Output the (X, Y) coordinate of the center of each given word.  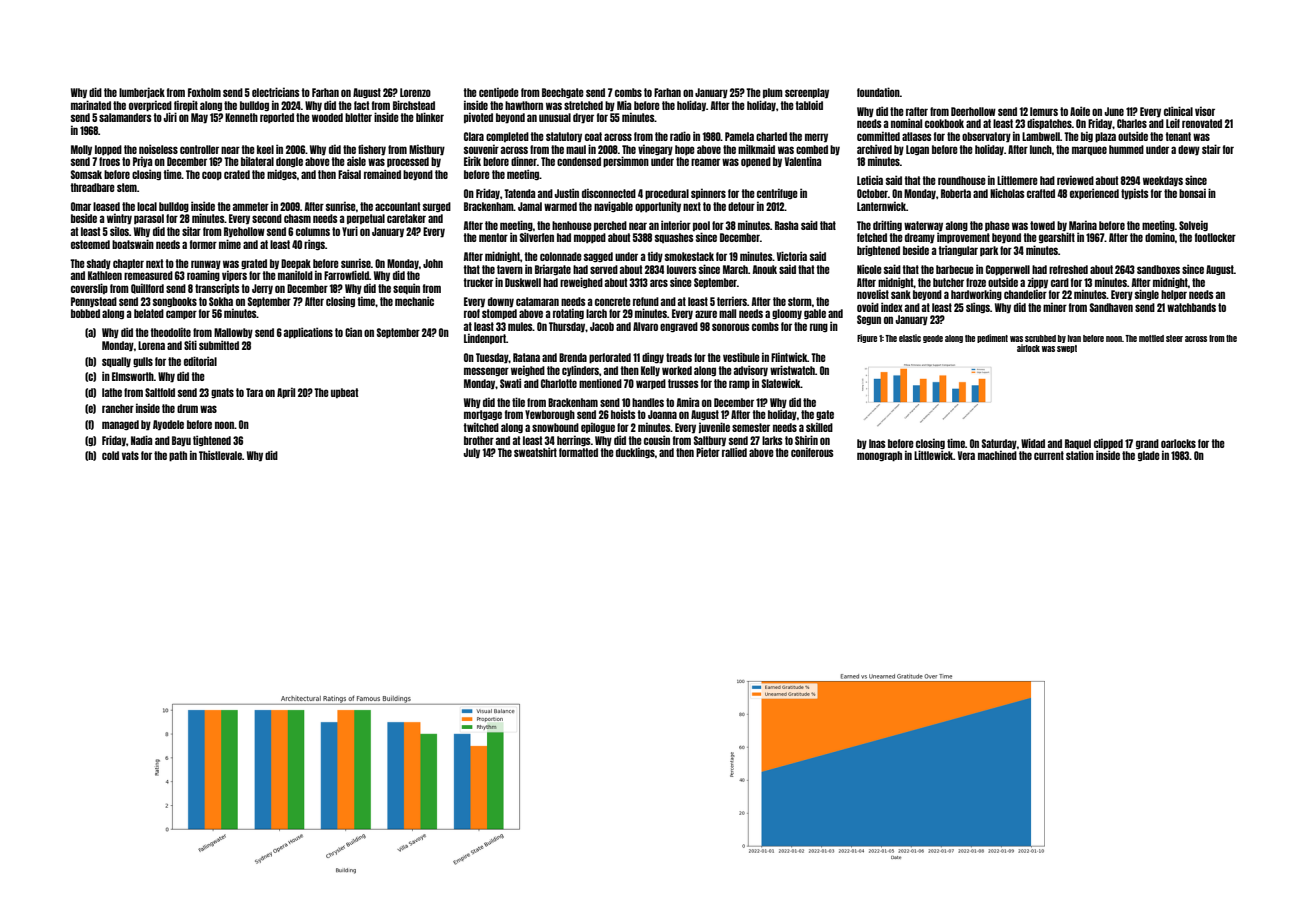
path (178, 456)
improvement (963, 237)
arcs (659, 283)
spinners (708, 193)
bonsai (1192, 193)
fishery (372, 150)
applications (308, 333)
